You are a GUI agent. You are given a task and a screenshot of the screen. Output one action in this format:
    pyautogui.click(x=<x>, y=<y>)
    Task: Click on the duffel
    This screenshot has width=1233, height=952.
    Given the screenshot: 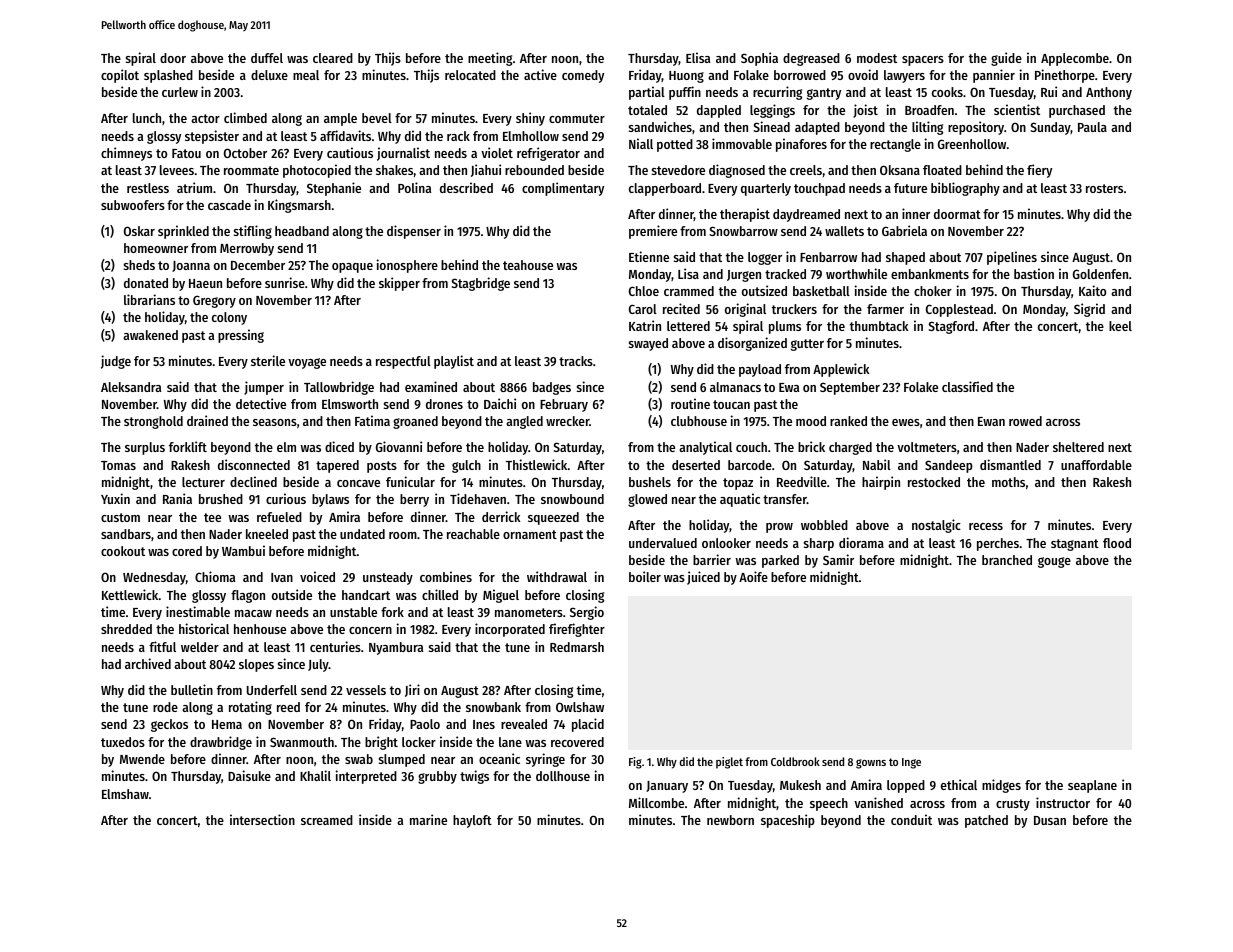 What is the action you would take?
    pyautogui.click(x=267, y=58)
